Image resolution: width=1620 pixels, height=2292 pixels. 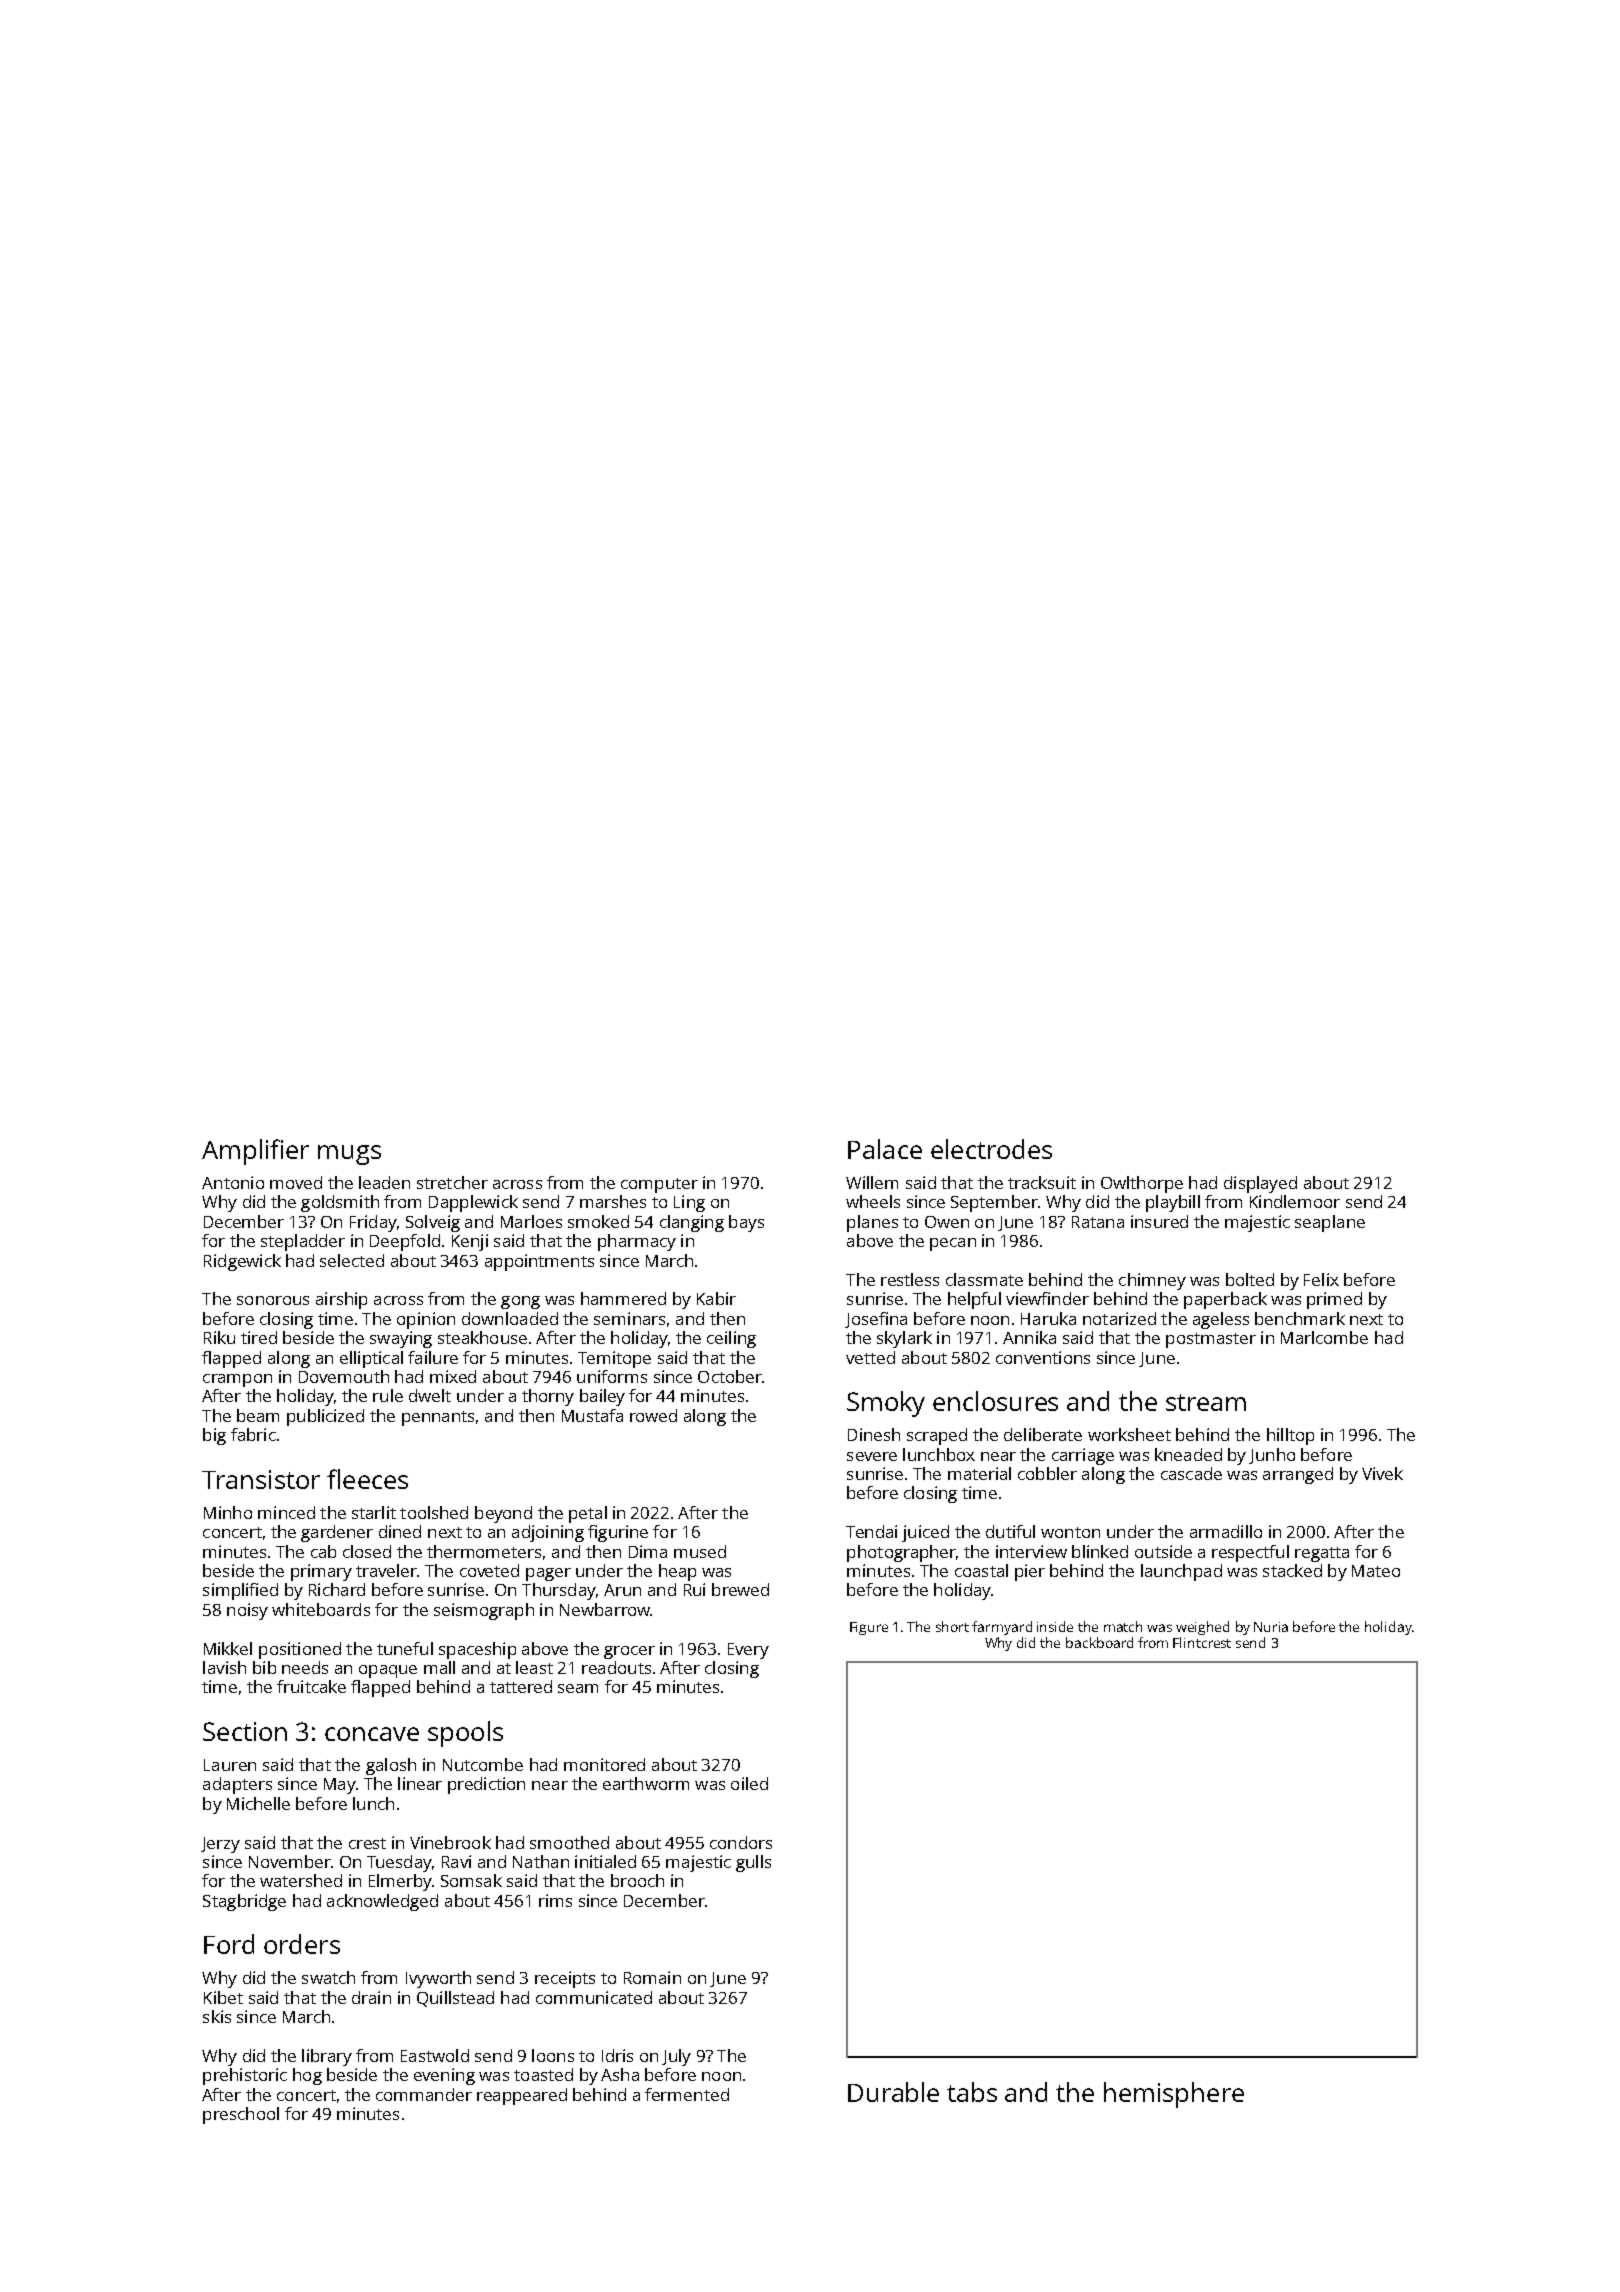 What do you see at coordinates (245, 2076) in the screenshot?
I see `prehistoric` at bounding box center [245, 2076].
